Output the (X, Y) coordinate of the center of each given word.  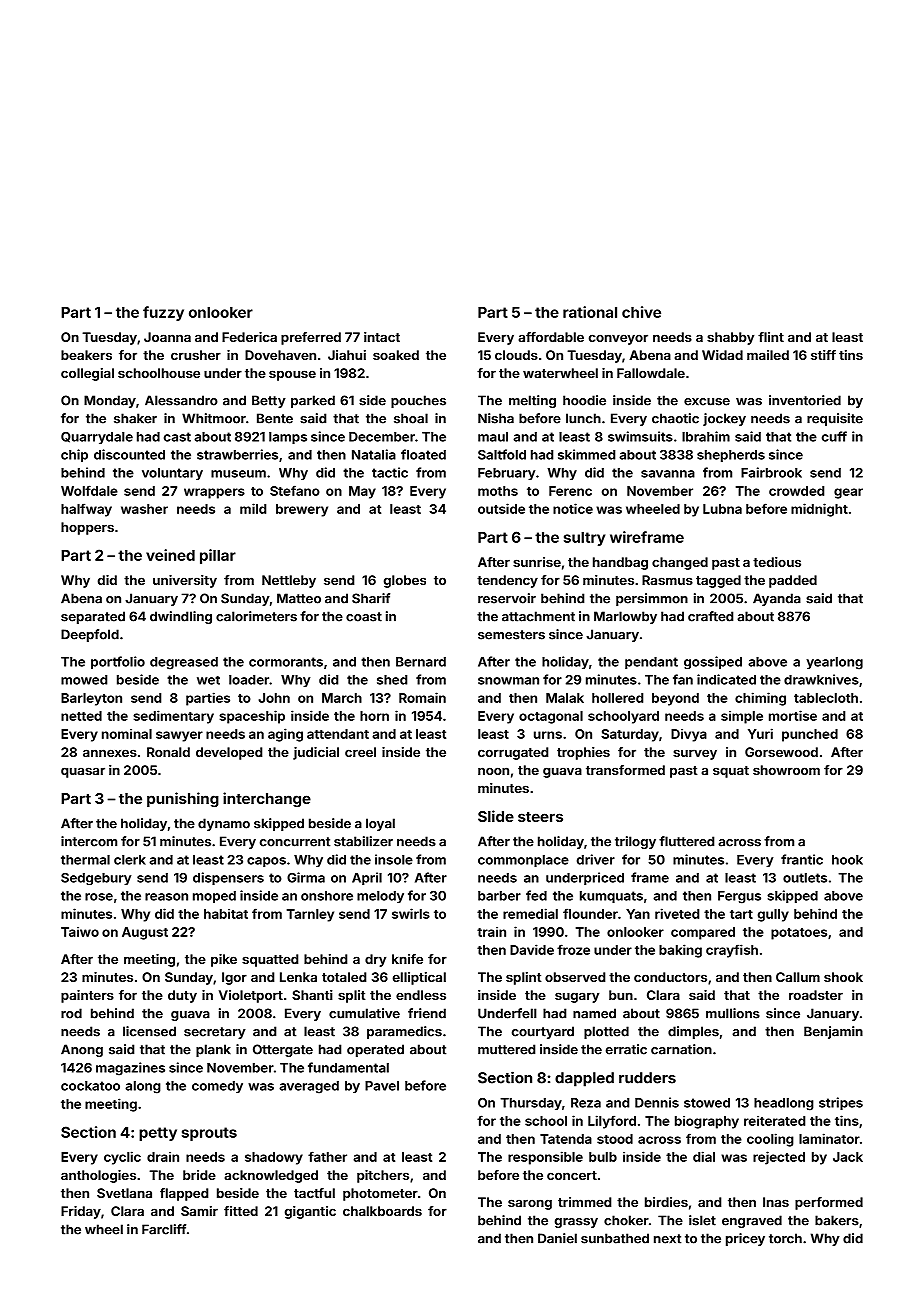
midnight (819, 510)
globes (405, 581)
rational (590, 312)
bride (199, 1175)
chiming (760, 699)
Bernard (421, 662)
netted (81, 716)
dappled (584, 1079)
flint (771, 337)
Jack (848, 1157)
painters (87, 996)
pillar (218, 556)
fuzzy (163, 313)
